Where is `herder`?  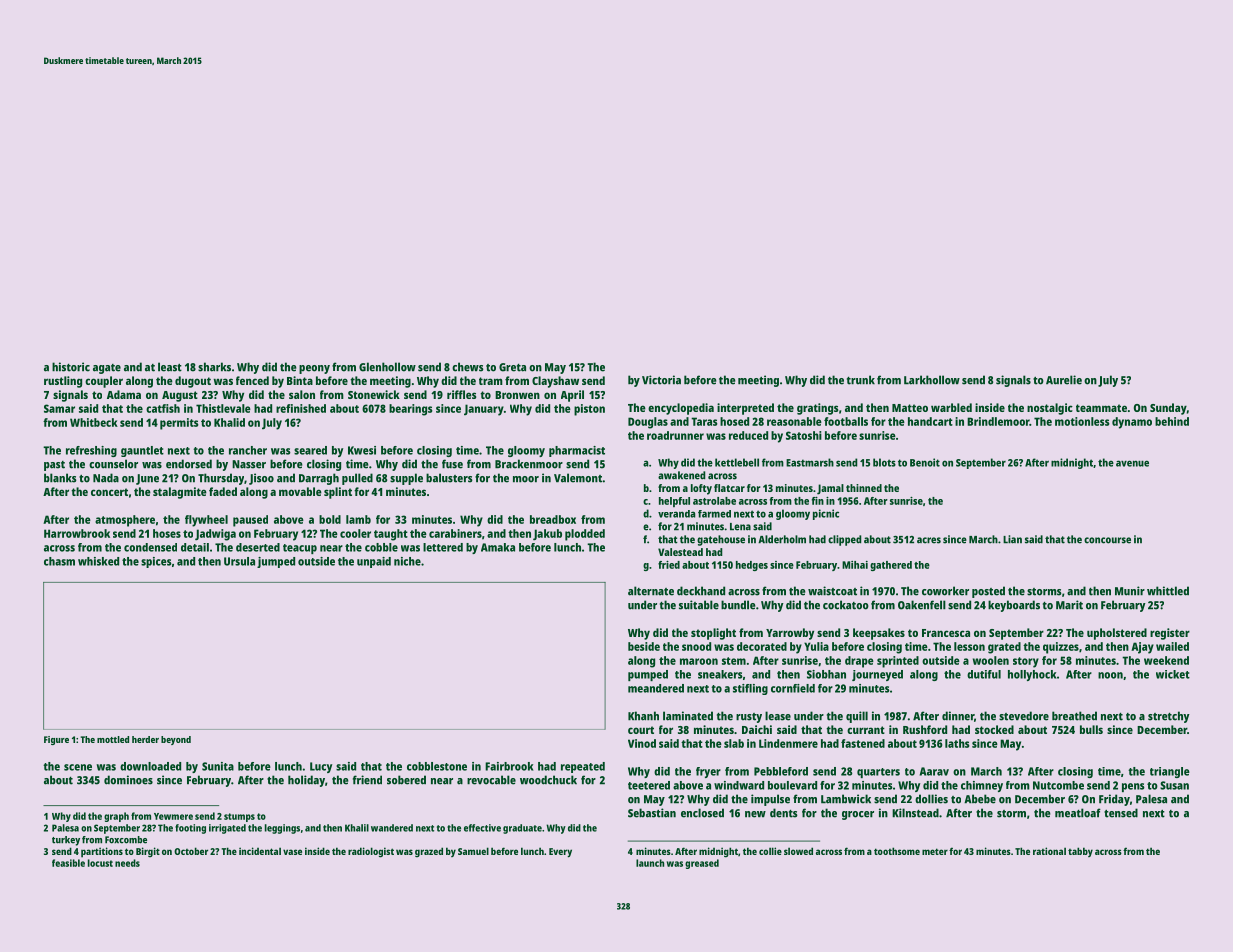
herder is located at coordinates (145, 739).
